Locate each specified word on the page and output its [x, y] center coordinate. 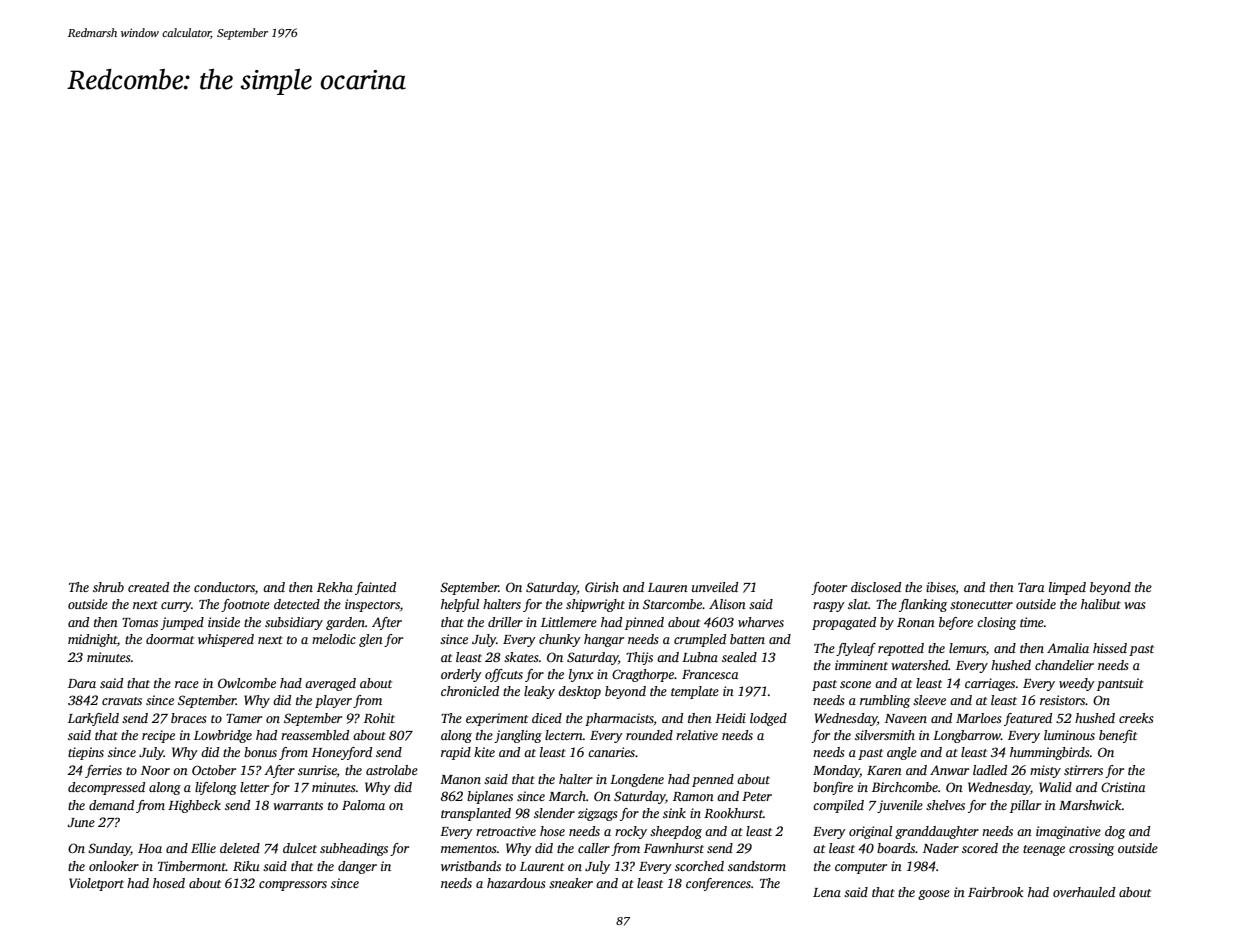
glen [371, 640]
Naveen [906, 718]
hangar [604, 640]
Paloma [363, 805]
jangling [518, 736]
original [870, 832]
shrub [108, 587]
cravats [122, 701]
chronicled [470, 691]
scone [855, 684]
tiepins [86, 753]
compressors [293, 886]
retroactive [506, 831]
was [1135, 605]
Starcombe [673, 604]
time [1032, 622]
